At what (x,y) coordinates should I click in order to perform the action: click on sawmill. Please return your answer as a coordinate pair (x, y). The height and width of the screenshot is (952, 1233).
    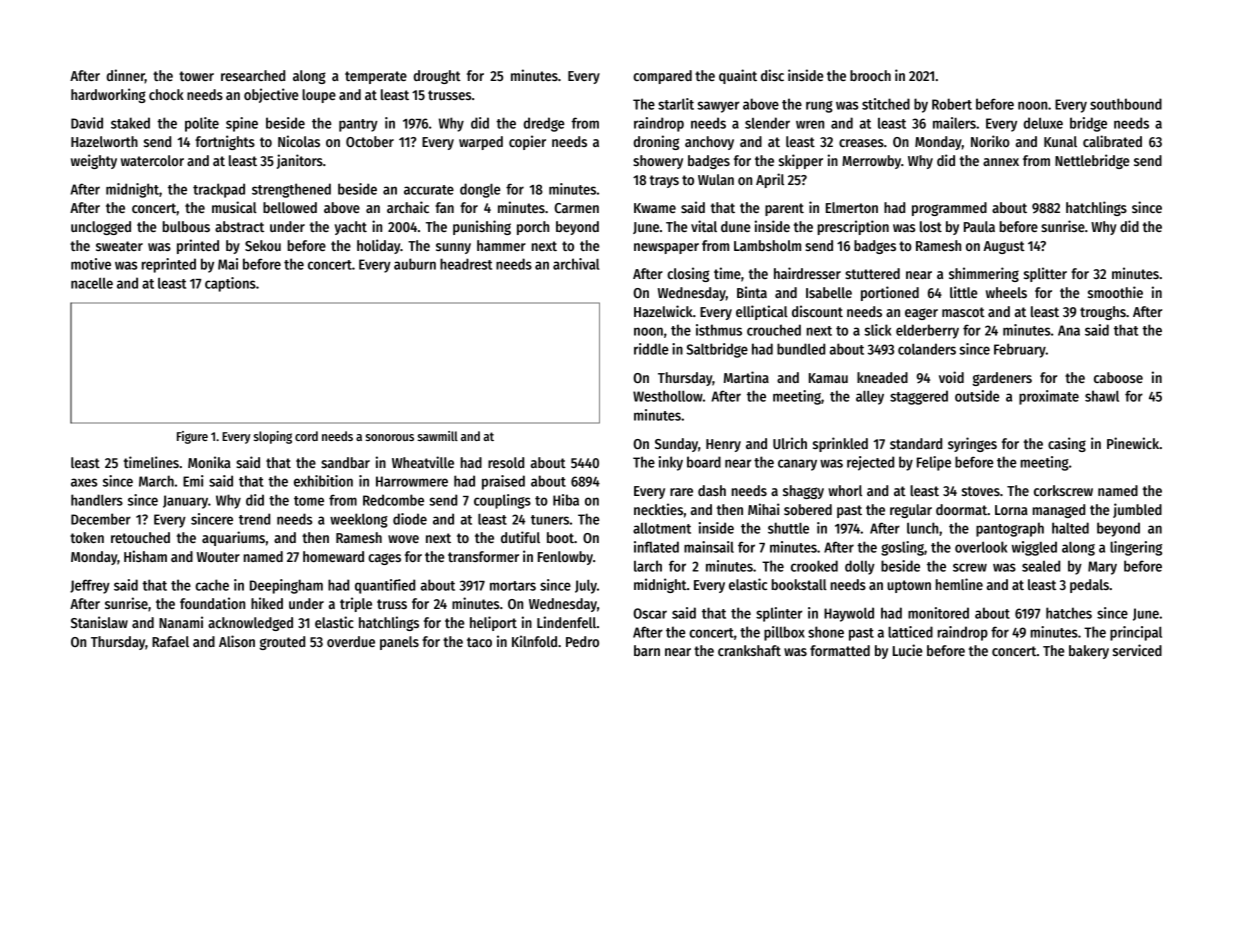
    Looking at the image, I should click on (438, 436).
